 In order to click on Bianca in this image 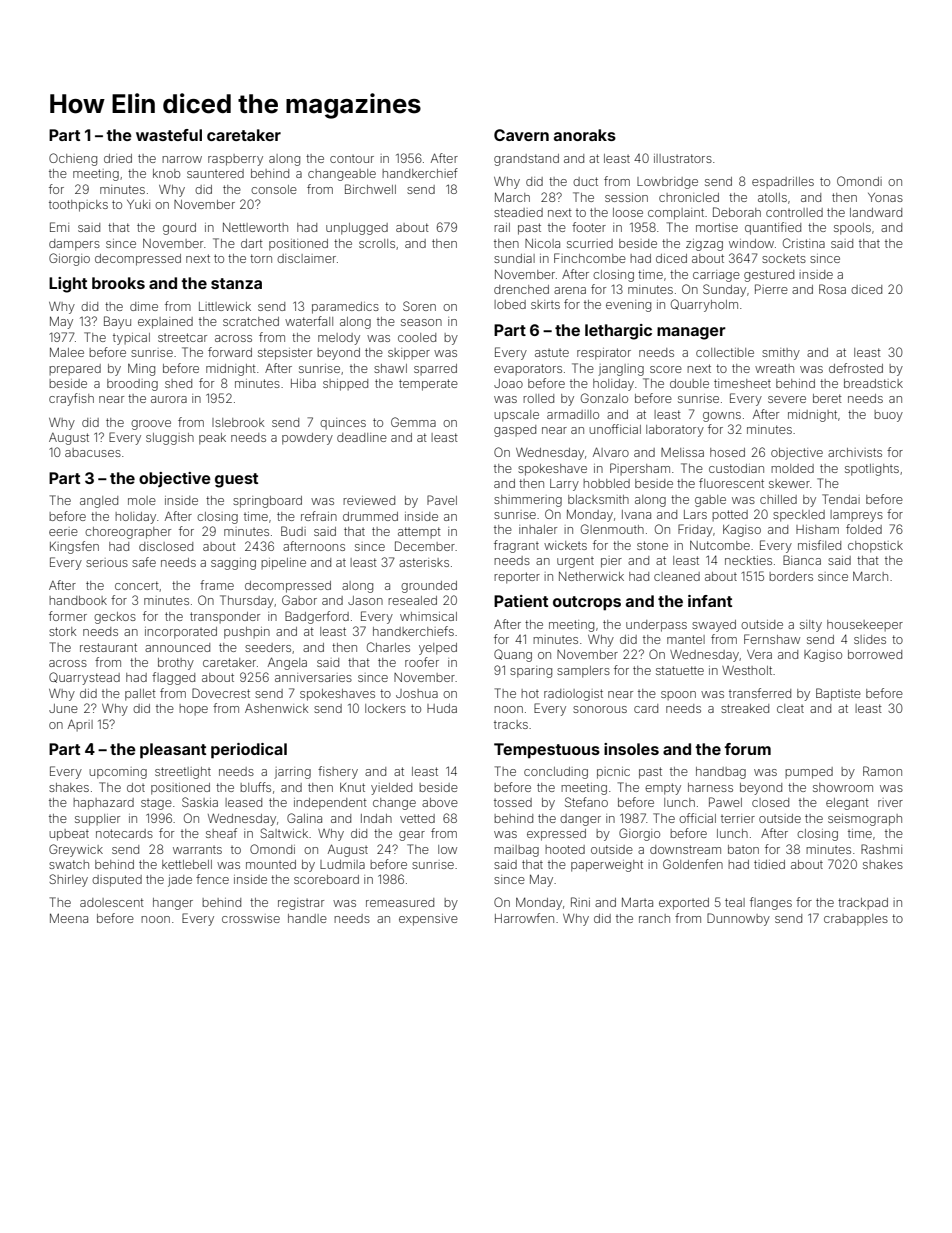, I will do `click(802, 560)`.
